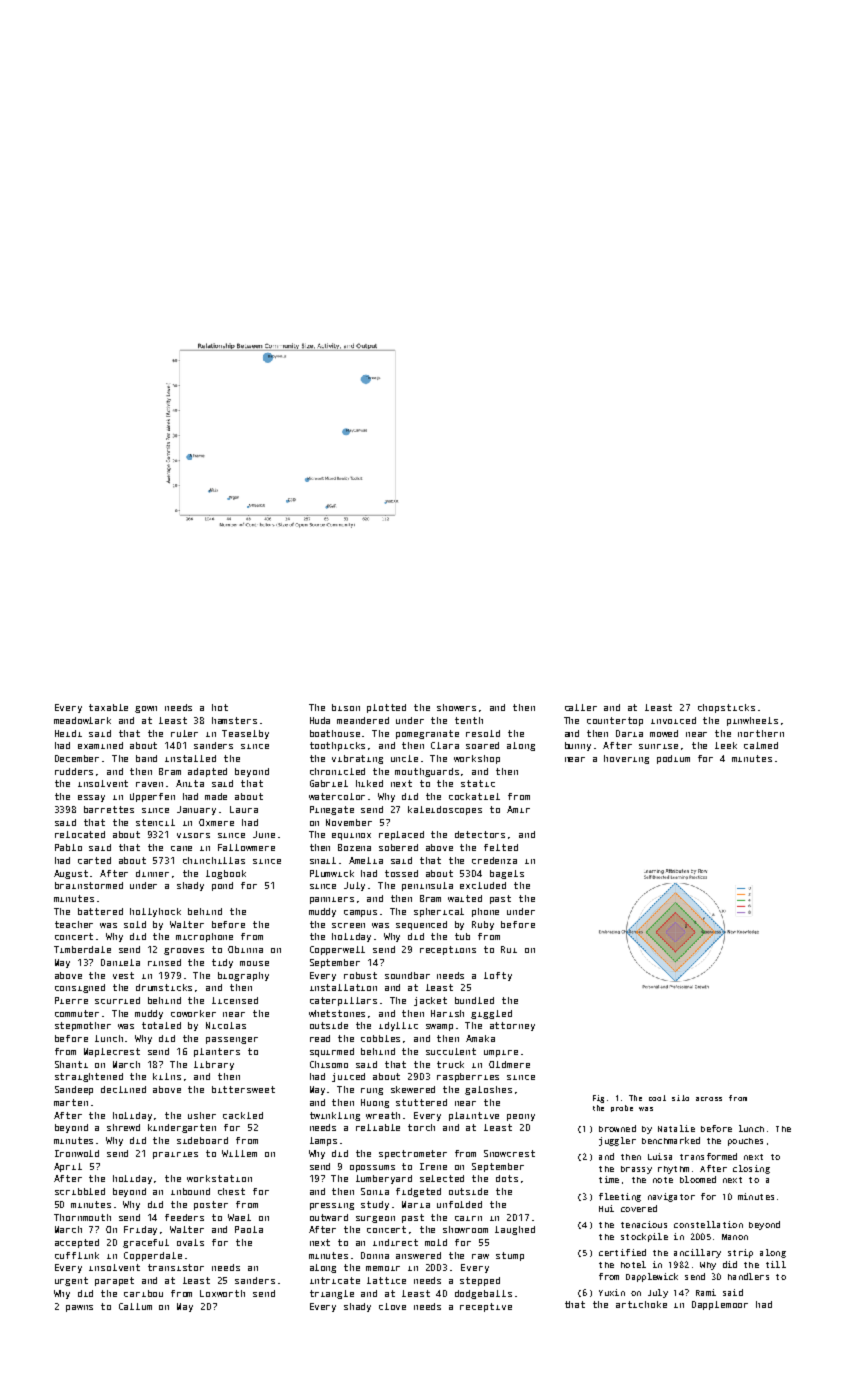 The height and width of the image is (1400, 849). What do you see at coordinates (375, 1255) in the image?
I see `Donna` at bounding box center [375, 1255].
